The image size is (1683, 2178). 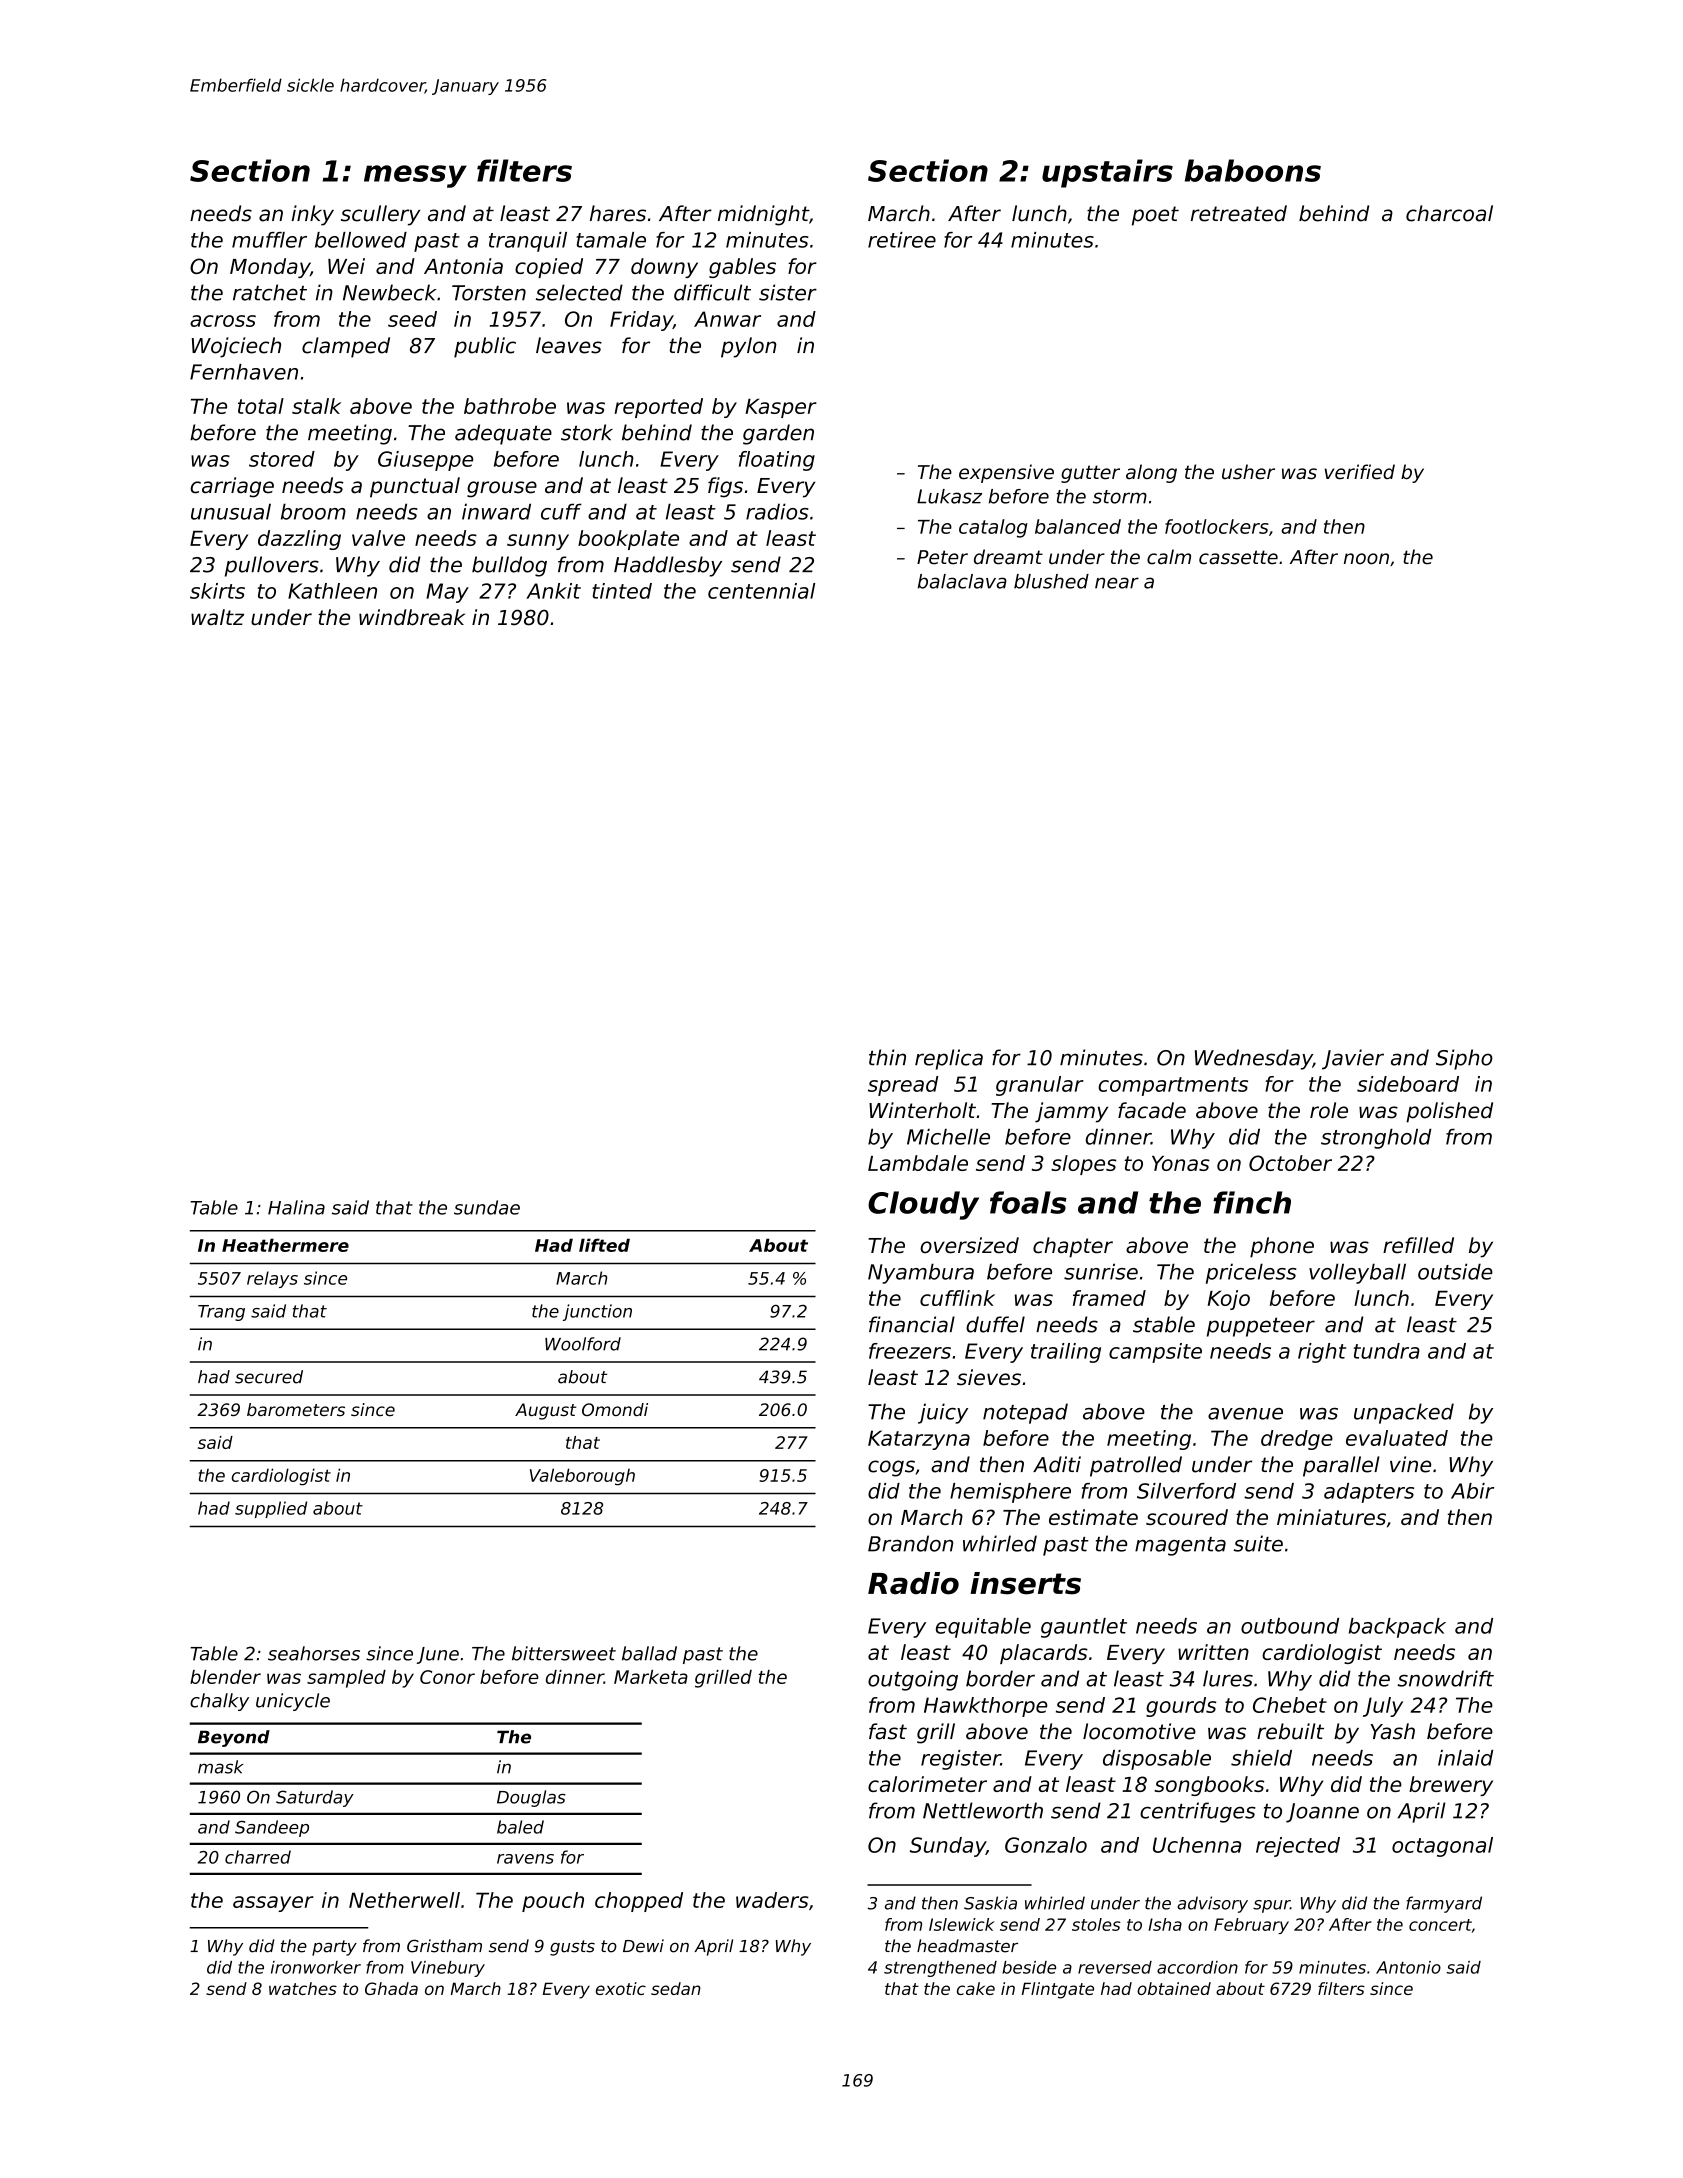 What do you see at coordinates (1366, 559) in the screenshot?
I see `noon` at bounding box center [1366, 559].
